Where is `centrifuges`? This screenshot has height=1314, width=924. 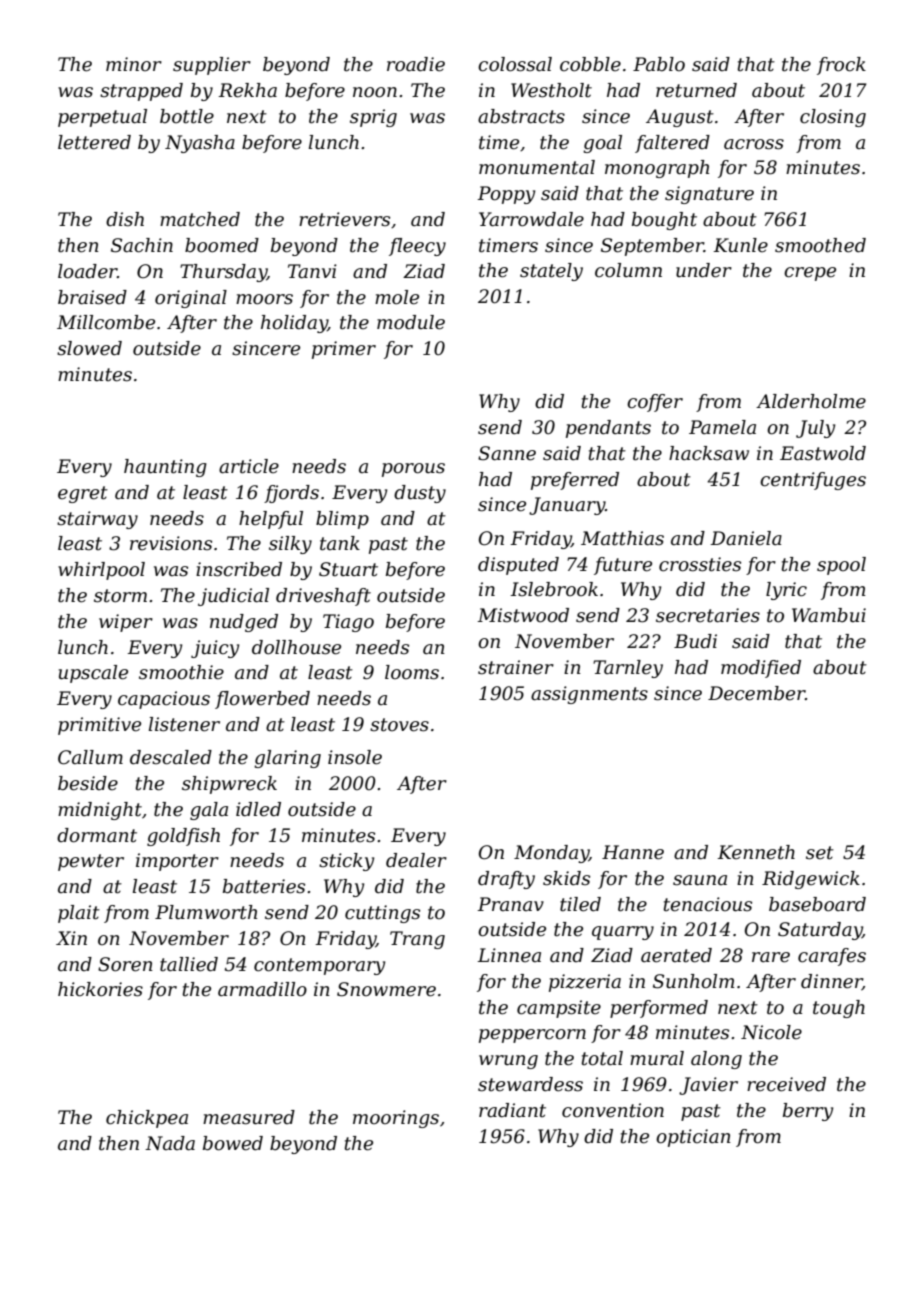
centrifuges is located at coordinates (813, 481).
